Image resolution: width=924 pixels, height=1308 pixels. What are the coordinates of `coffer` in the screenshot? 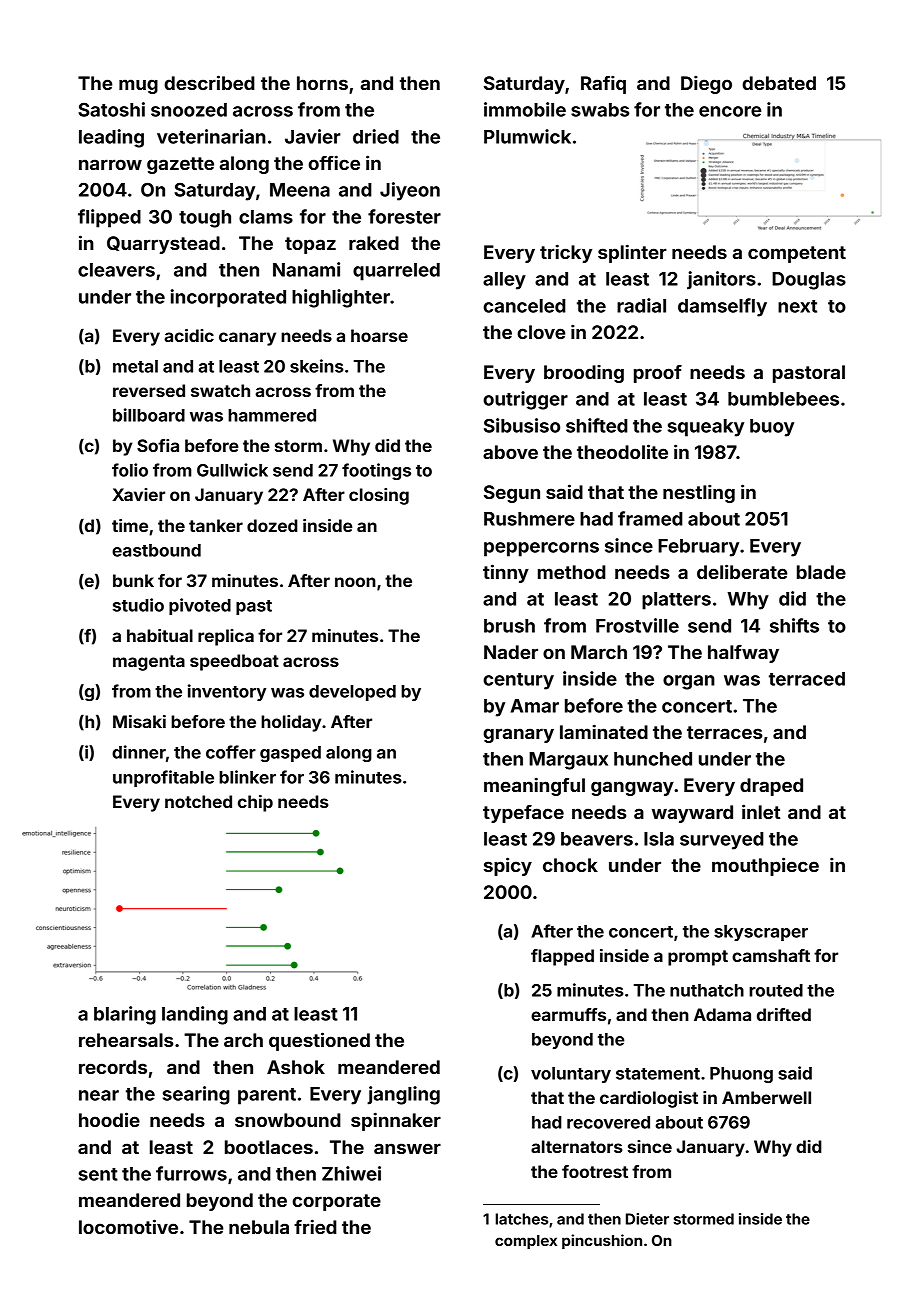 It's located at (231, 752).
